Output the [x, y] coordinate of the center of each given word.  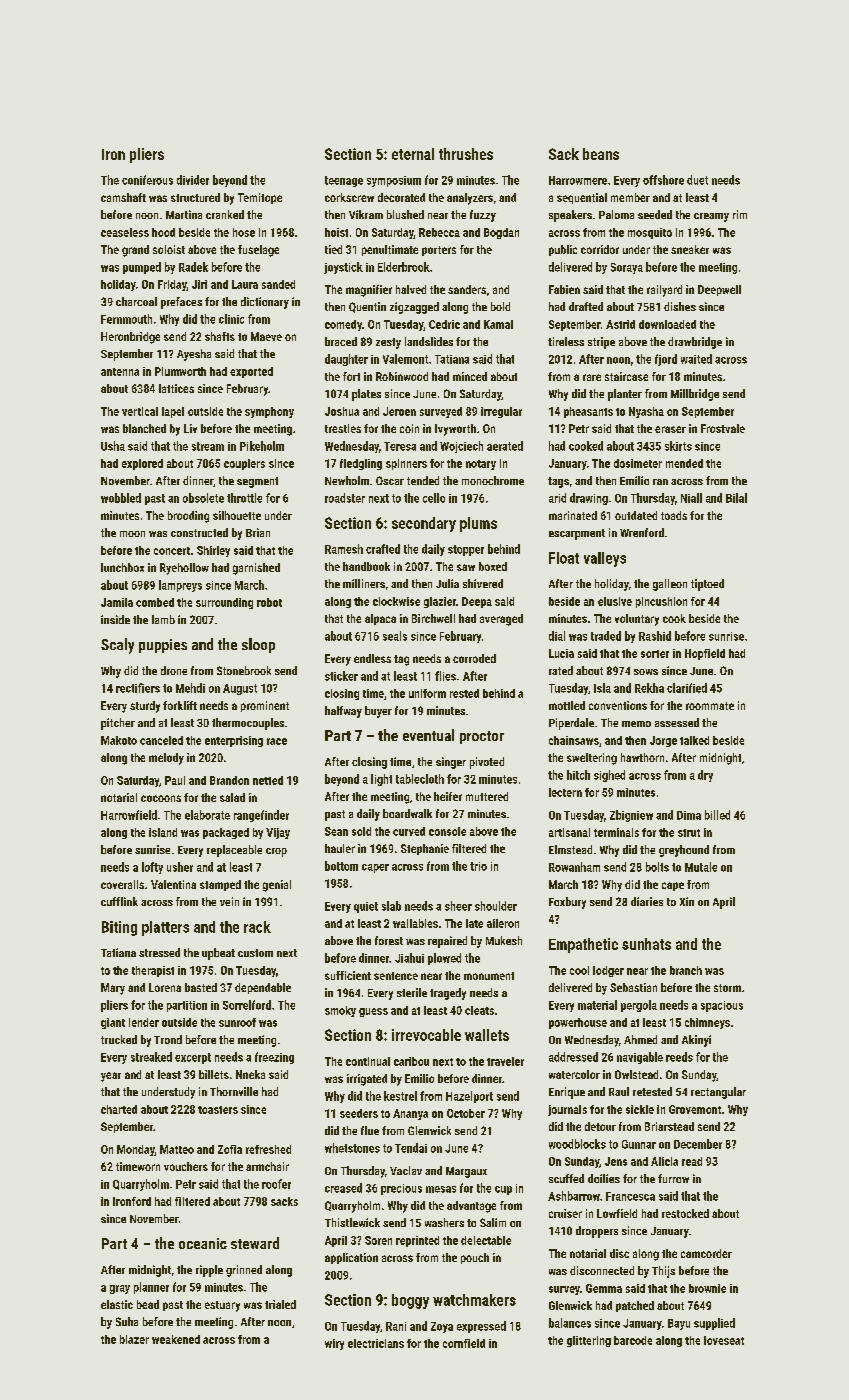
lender [144, 1022]
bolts [657, 867]
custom [255, 953]
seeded [655, 214]
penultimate [390, 250]
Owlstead [636, 1074]
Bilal [736, 498]
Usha [113, 446]
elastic [117, 1304]
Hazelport [469, 1097]
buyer [378, 712]
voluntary [637, 620]
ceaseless [125, 232]
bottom [341, 866]
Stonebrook [244, 670]
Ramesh [344, 549]
